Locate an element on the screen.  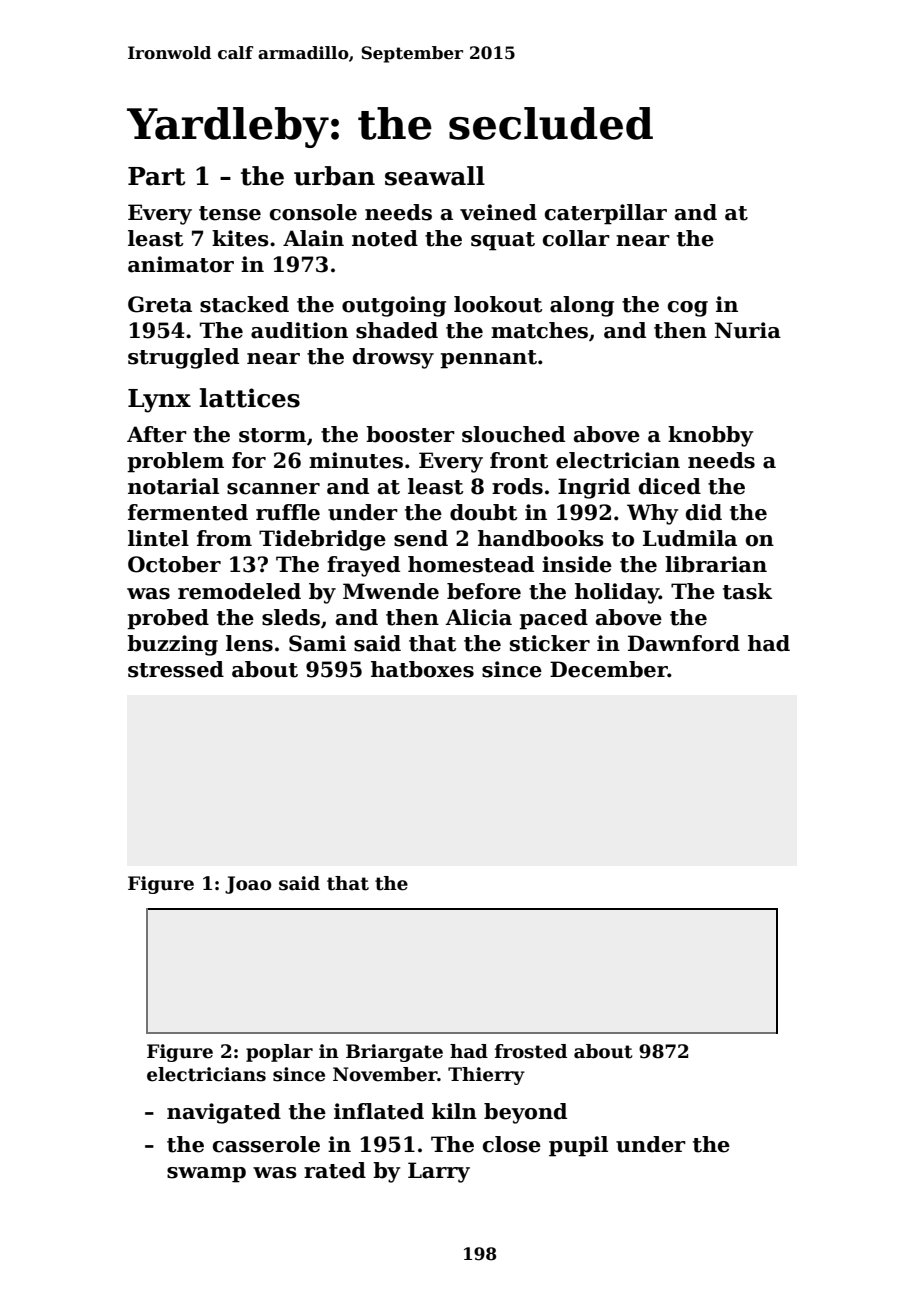
lattices is located at coordinates (249, 398).
